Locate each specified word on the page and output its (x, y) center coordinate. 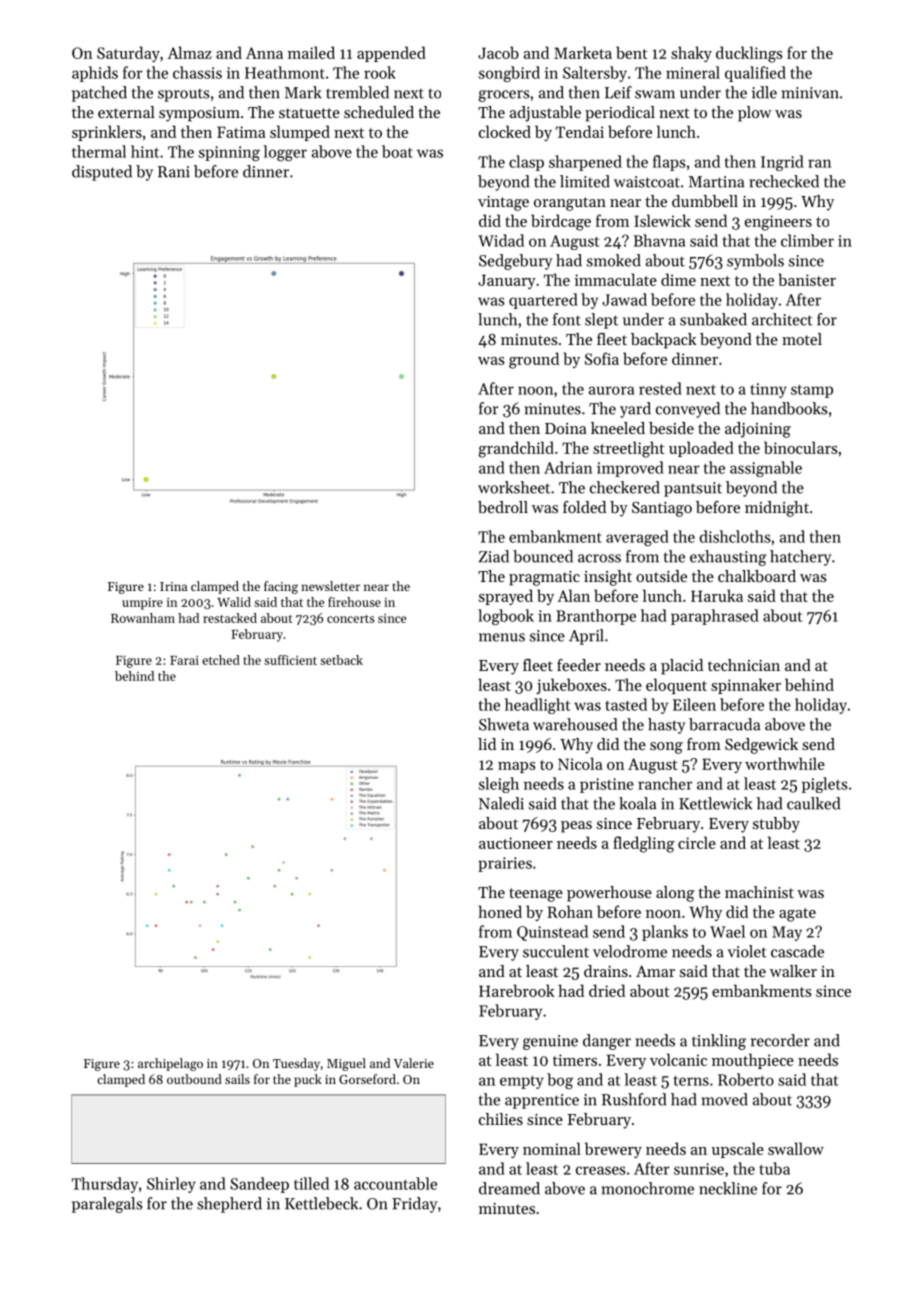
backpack (663, 341)
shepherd (229, 1205)
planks (665, 933)
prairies (505, 864)
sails (237, 1079)
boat (397, 151)
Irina (173, 586)
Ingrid (782, 163)
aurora (611, 390)
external (126, 112)
